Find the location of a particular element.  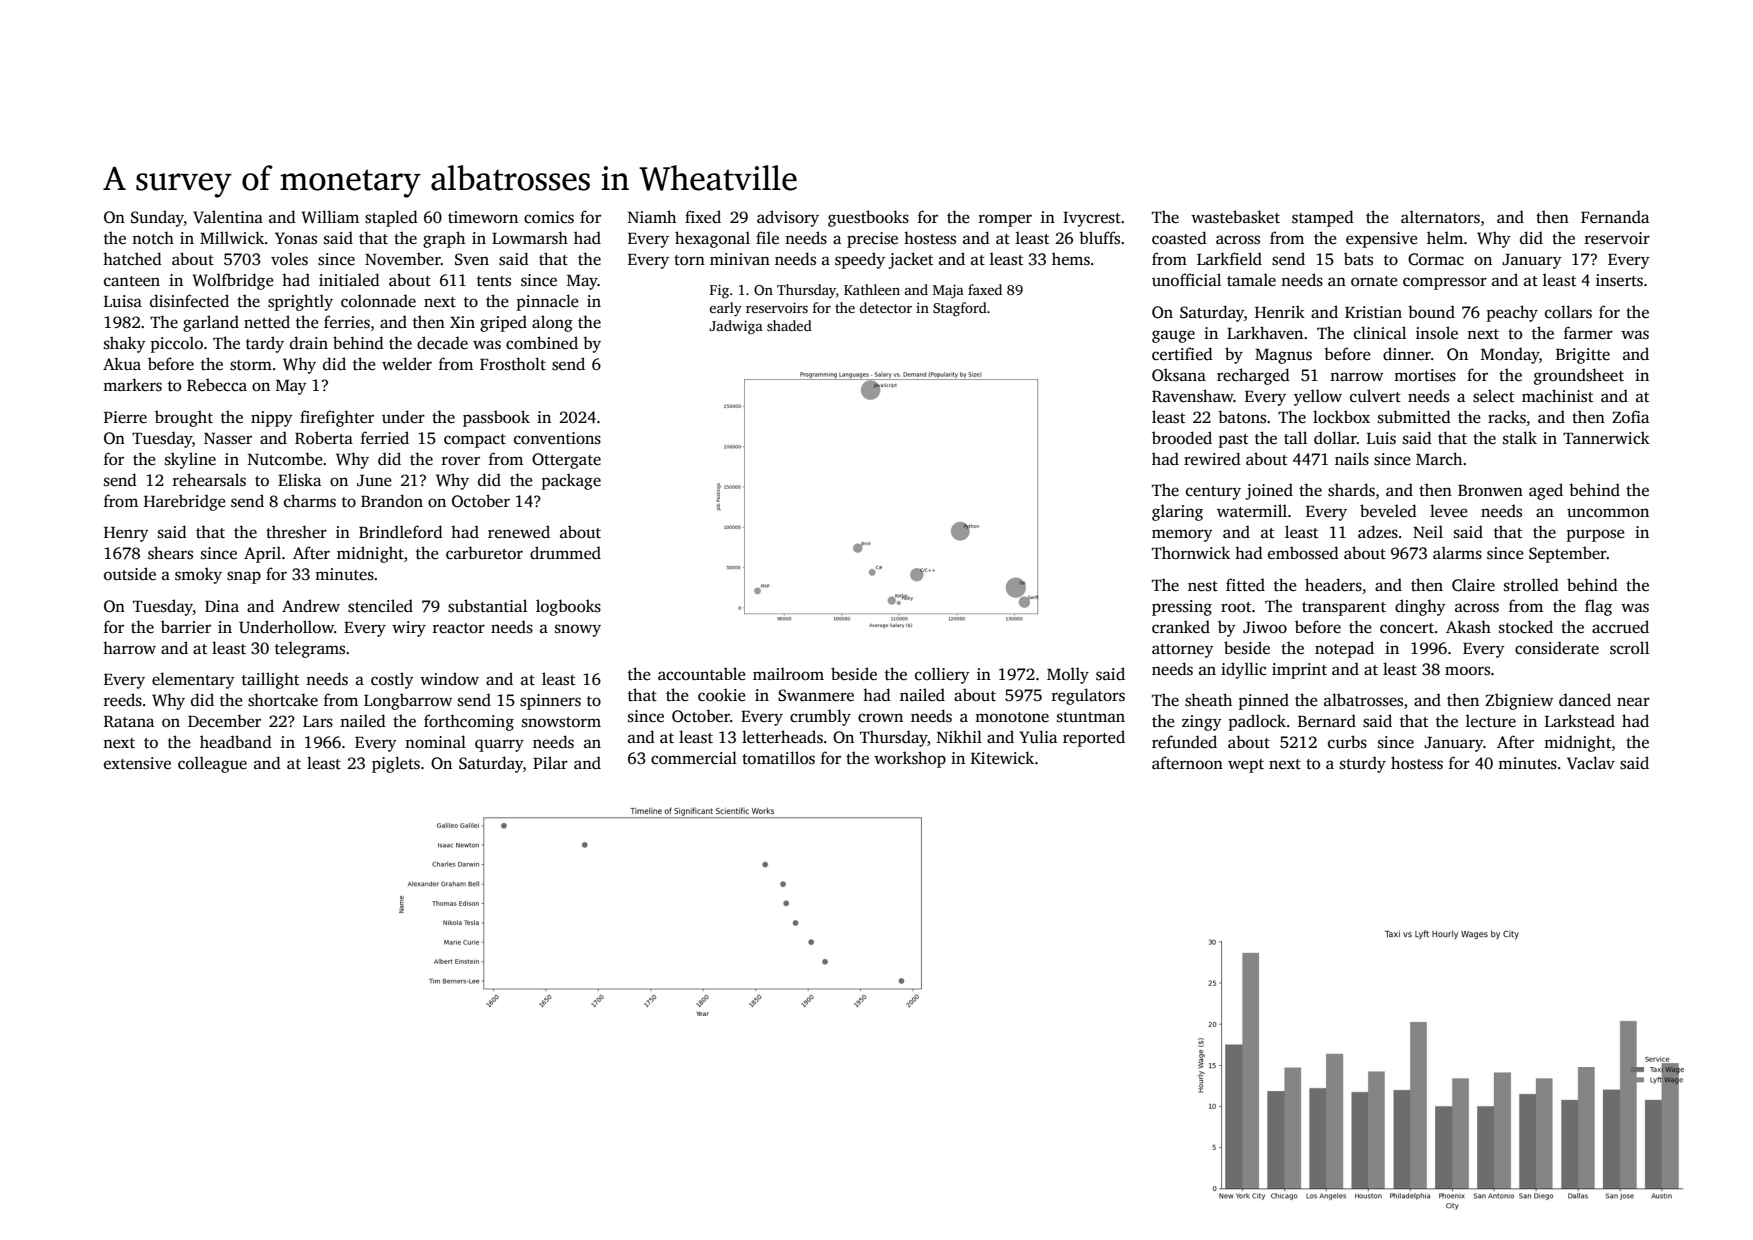

hatched is located at coordinates (132, 259).
